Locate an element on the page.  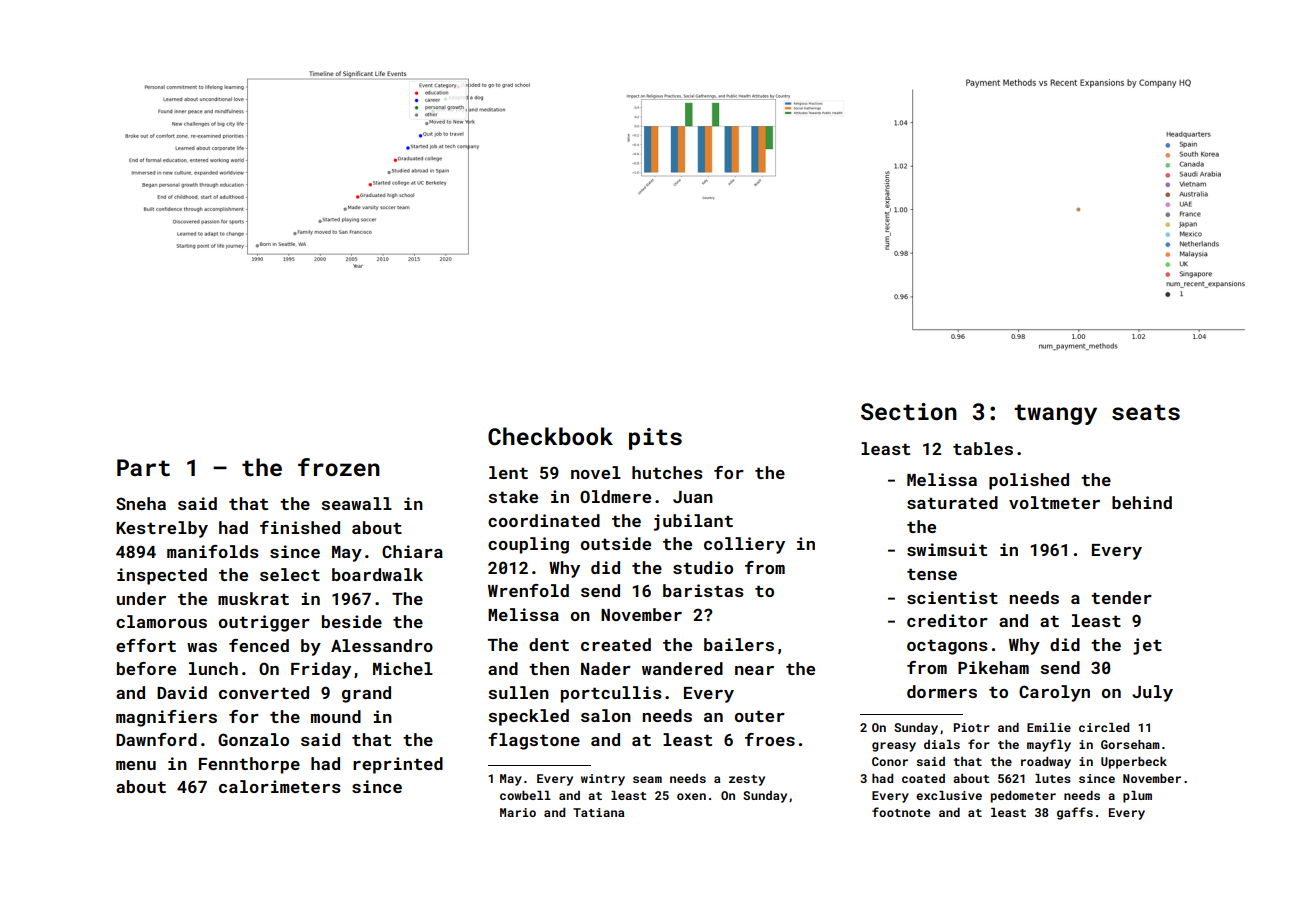
Section is located at coordinates (909, 411).
